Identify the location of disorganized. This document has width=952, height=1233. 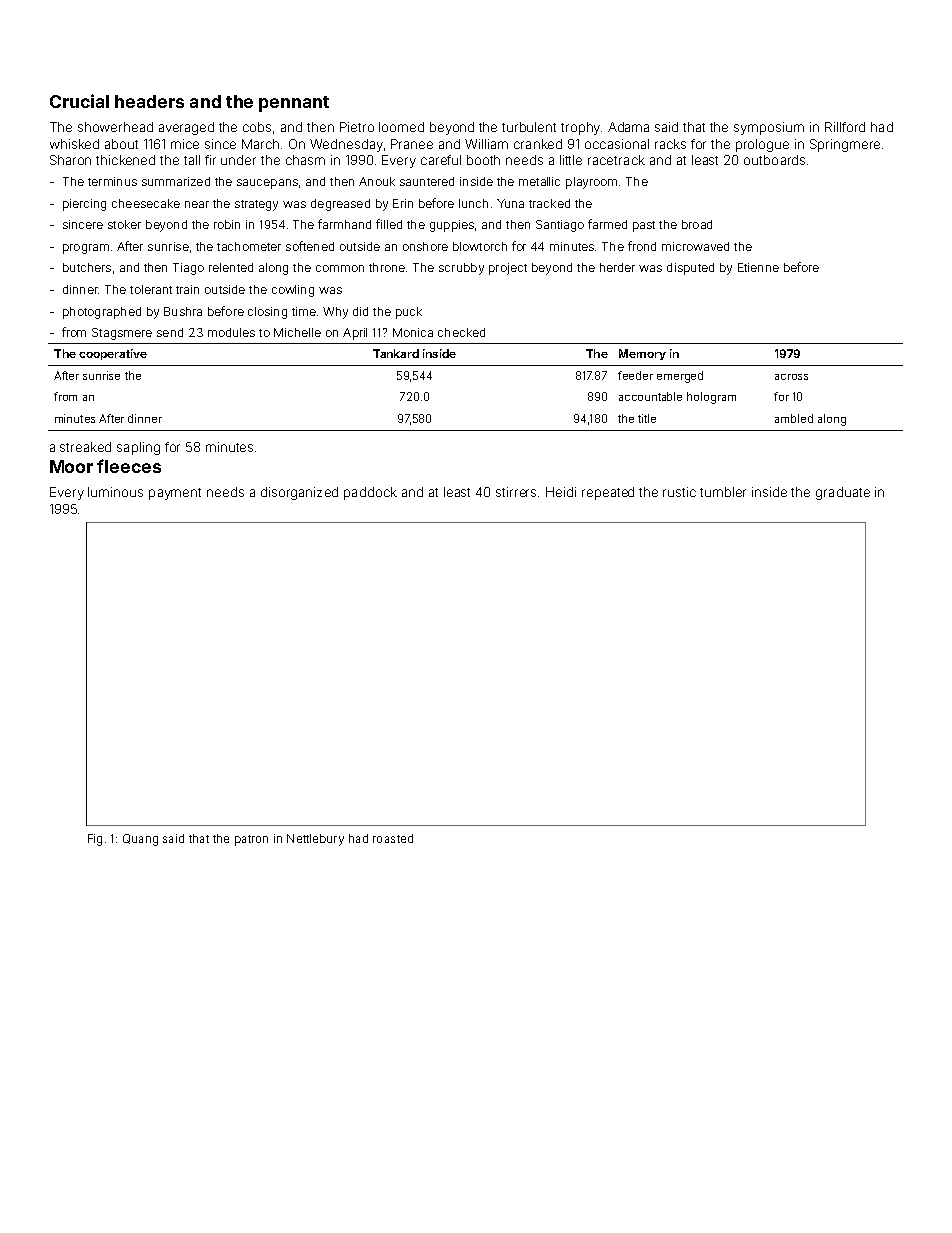
(299, 493).
